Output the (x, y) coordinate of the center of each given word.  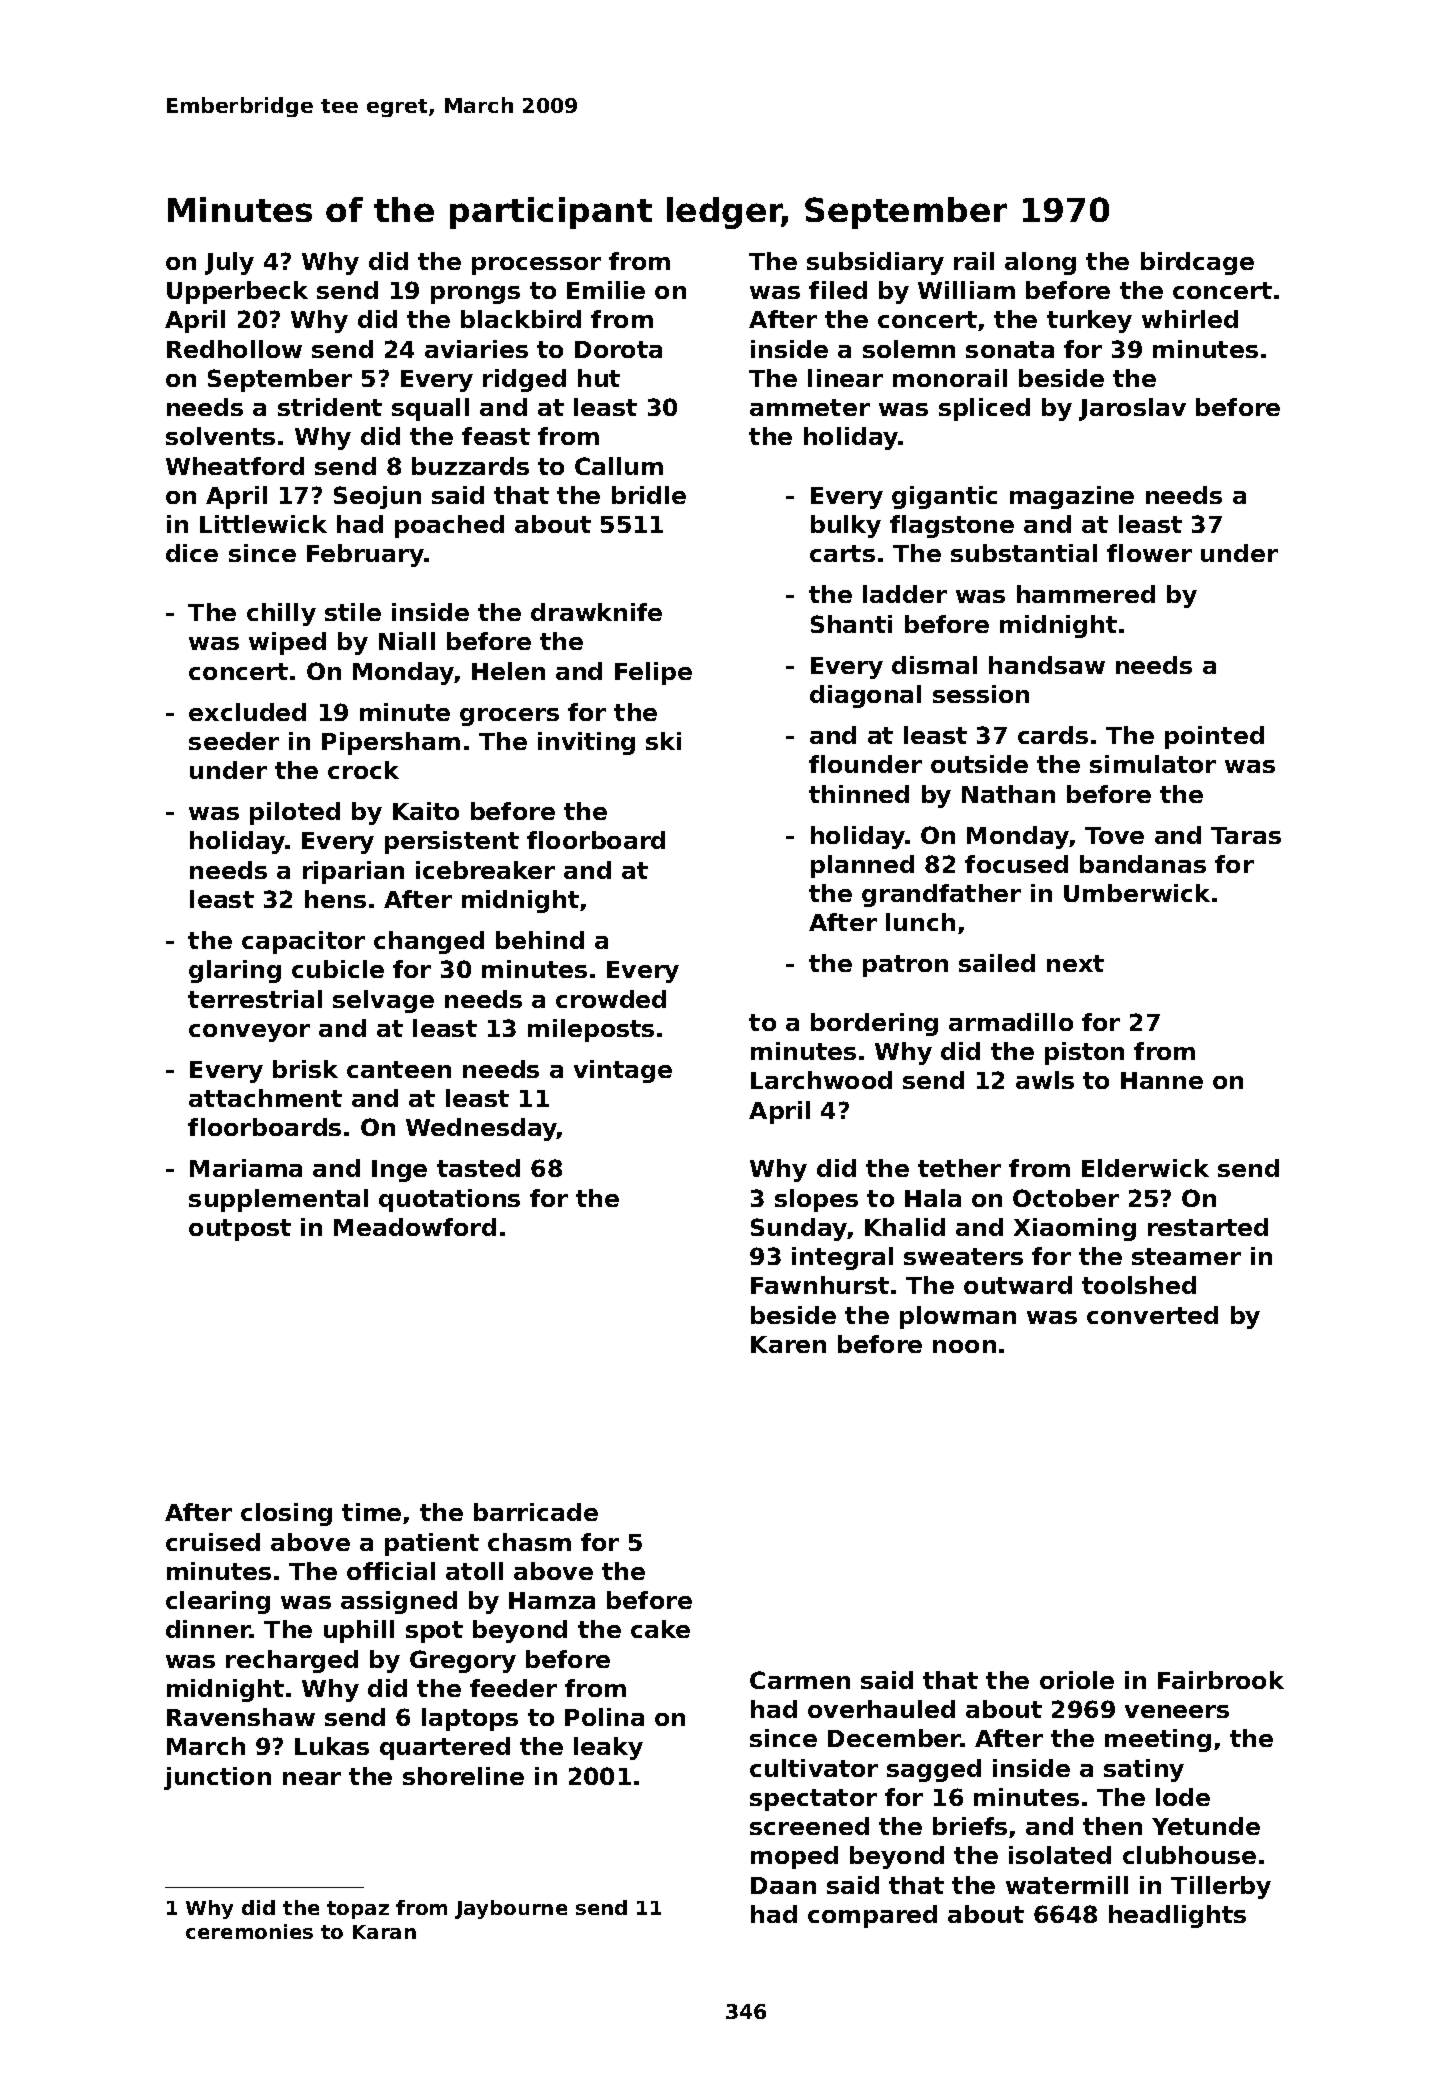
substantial (1024, 553)
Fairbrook (1221, 1680)
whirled (1190, 319)
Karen (788, 1344)
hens (335, 899)
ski (663, 741)
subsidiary (875, 263)
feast (496, 436)
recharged (292, 1661)
